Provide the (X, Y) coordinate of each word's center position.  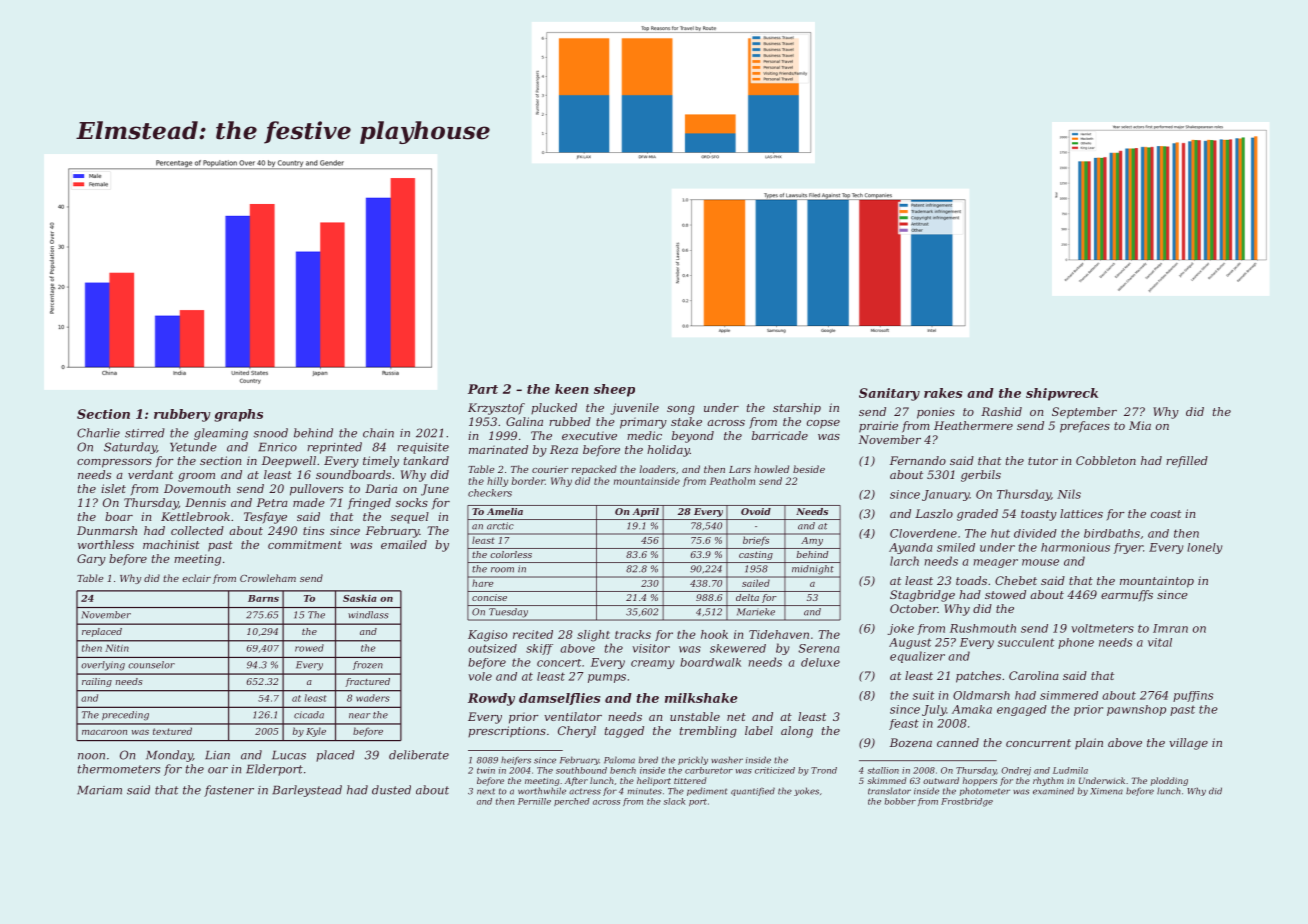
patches (978, 677)
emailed (404, 544)
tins (313, 530)
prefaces (1085, 427)
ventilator (573, 716)
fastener (229, 791)
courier (550, 469)
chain (378, 433)
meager (996, 563)
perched (572, 802)
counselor (151, 665)
